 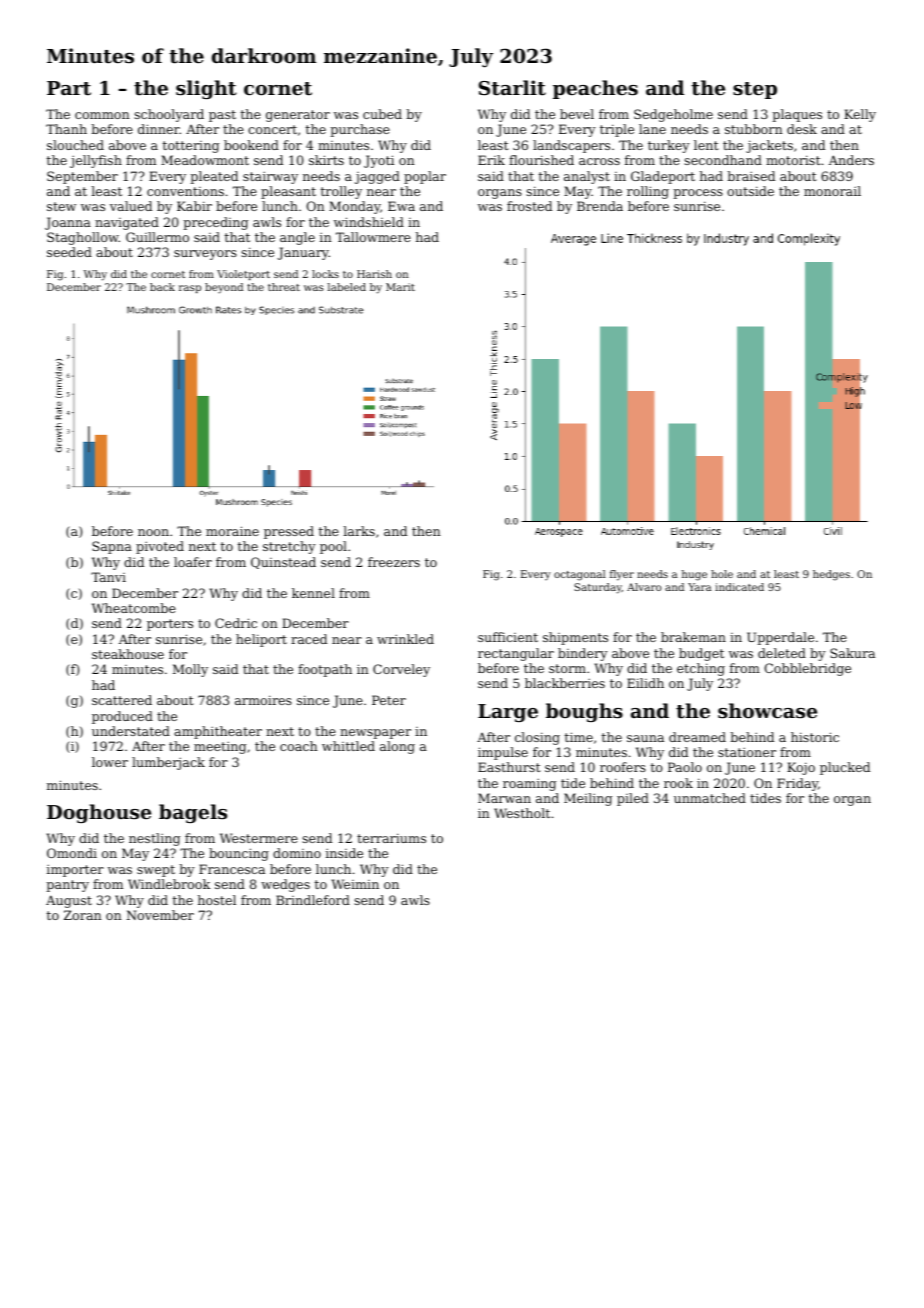 I want to click on noon, so click(x=153, y=532).
